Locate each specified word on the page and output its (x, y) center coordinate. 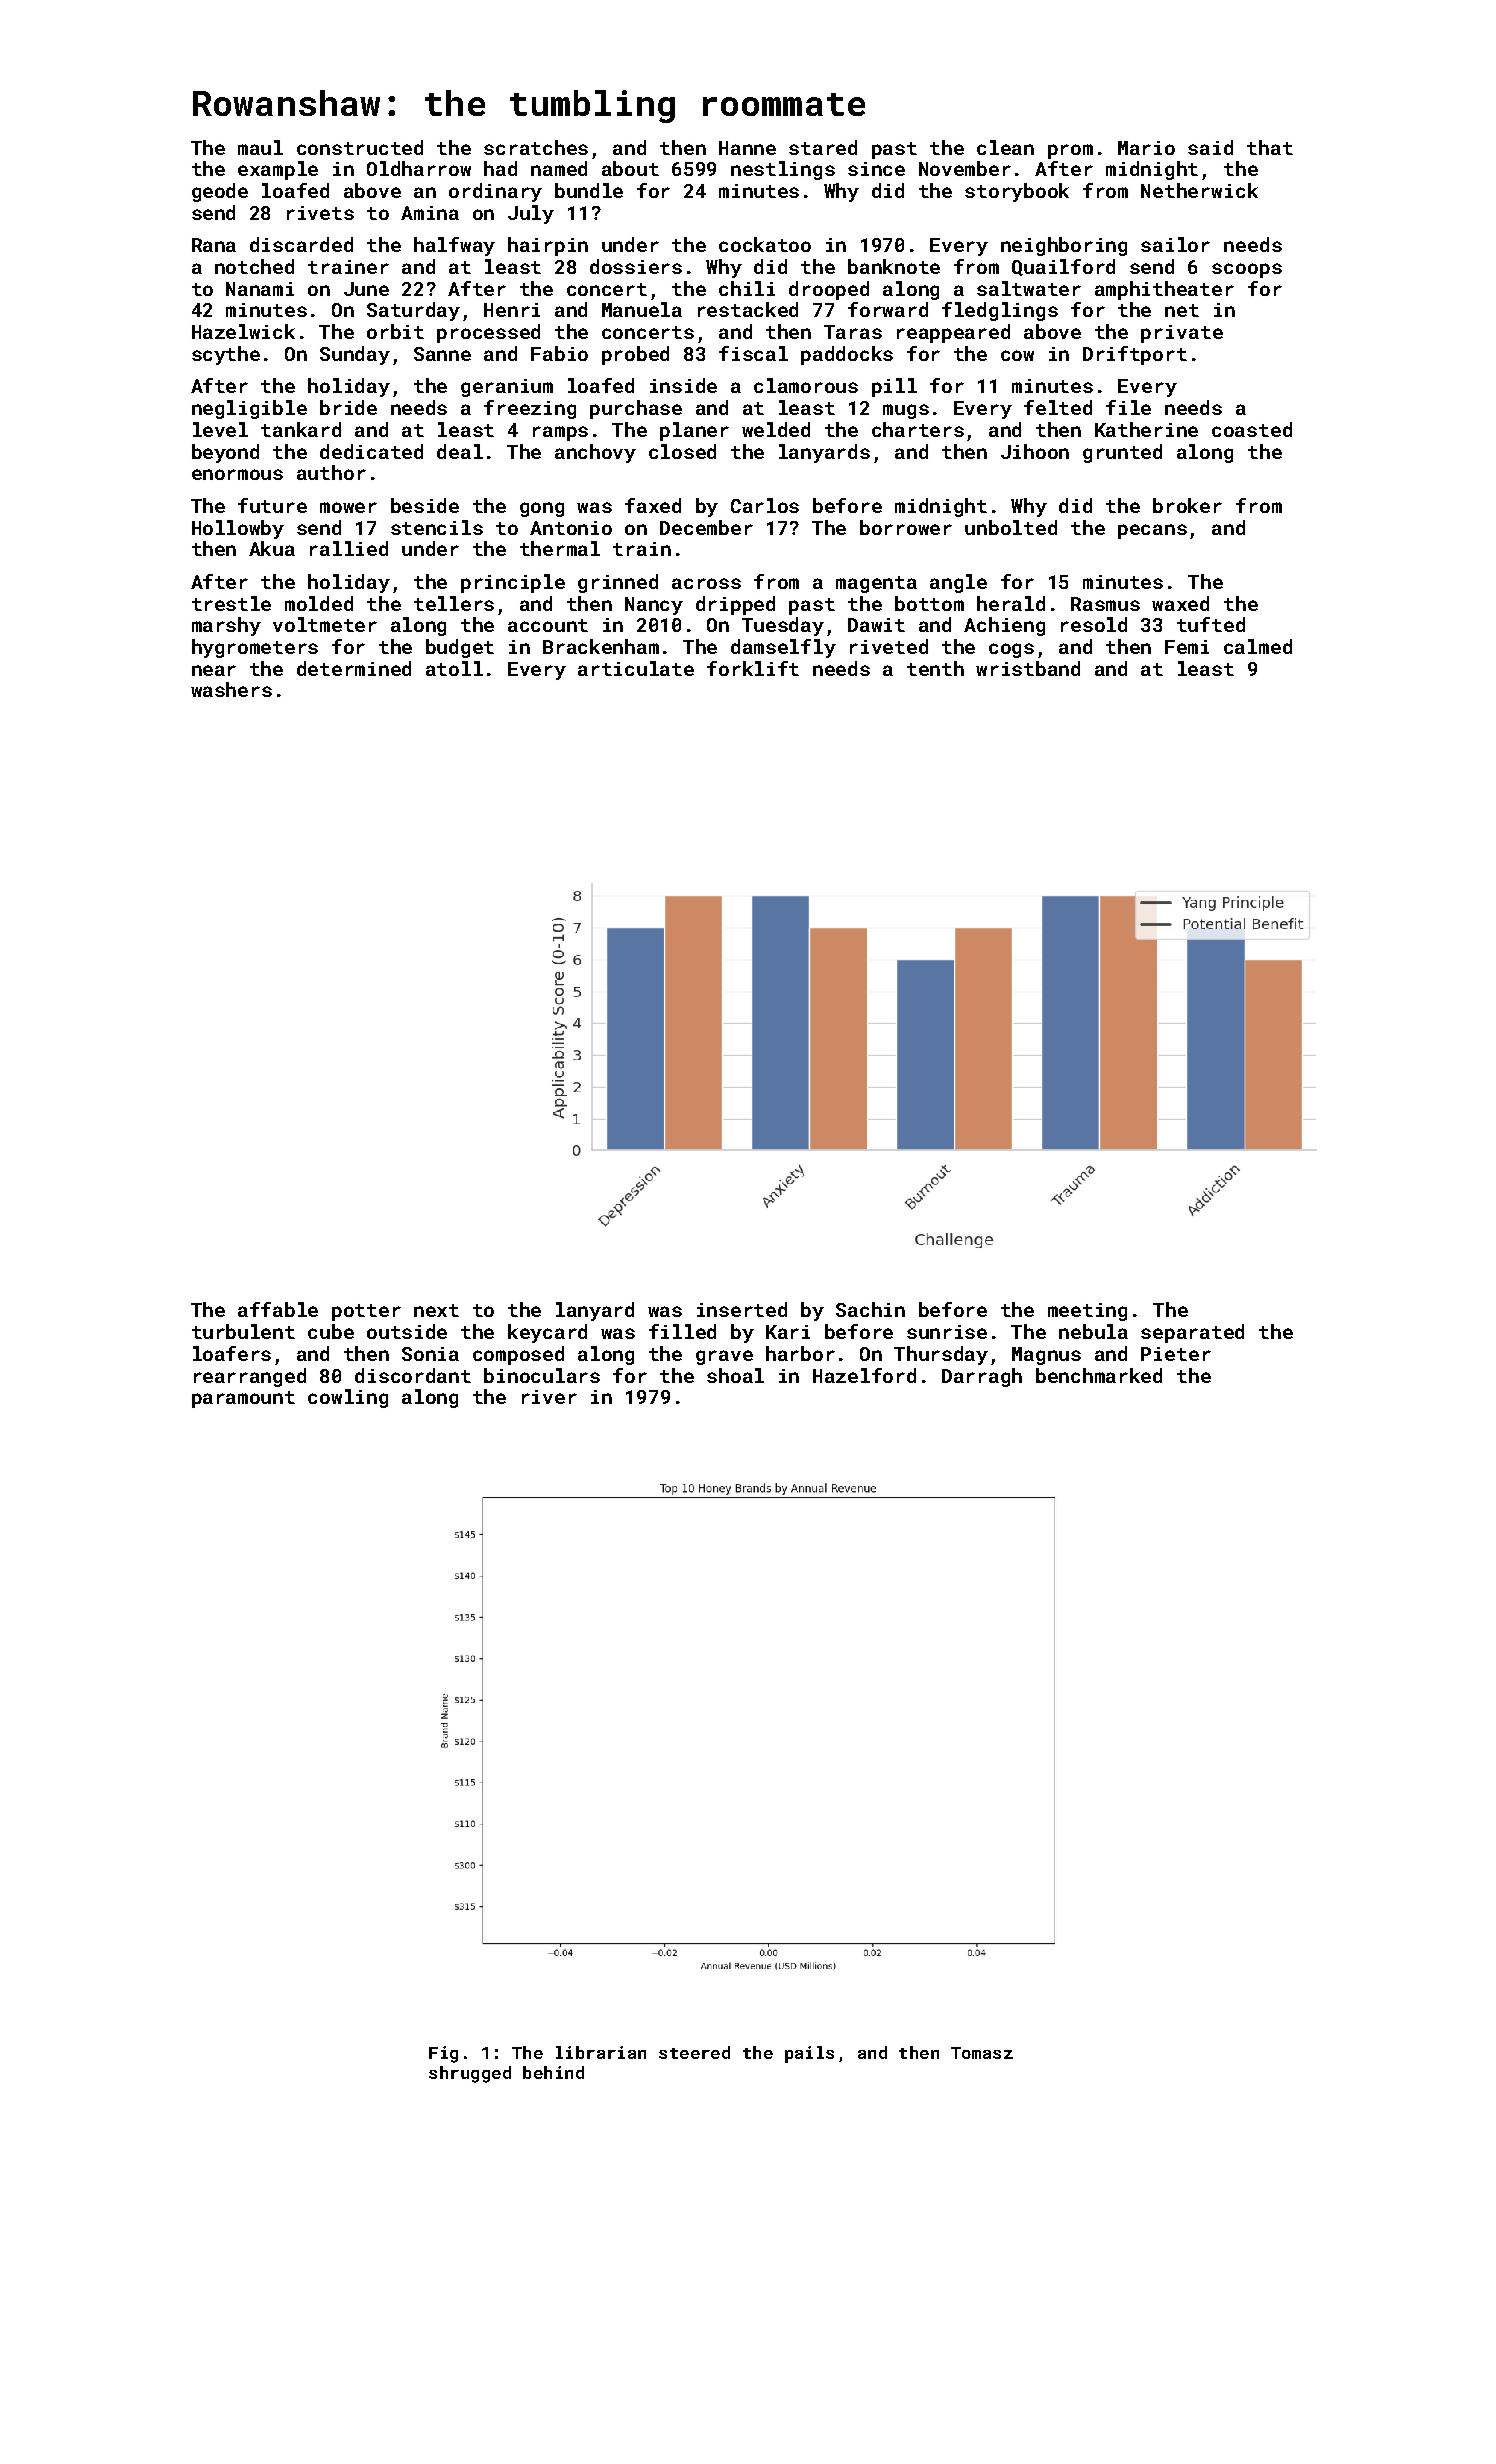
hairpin (548, 246)
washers (231, 689)
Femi (1187, 647)
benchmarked (1099, 1375)
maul (260, 147)
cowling (348, 1398)
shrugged (470, 2074)
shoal (735, 1375)
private (1182, 334)
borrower (906, 527)
